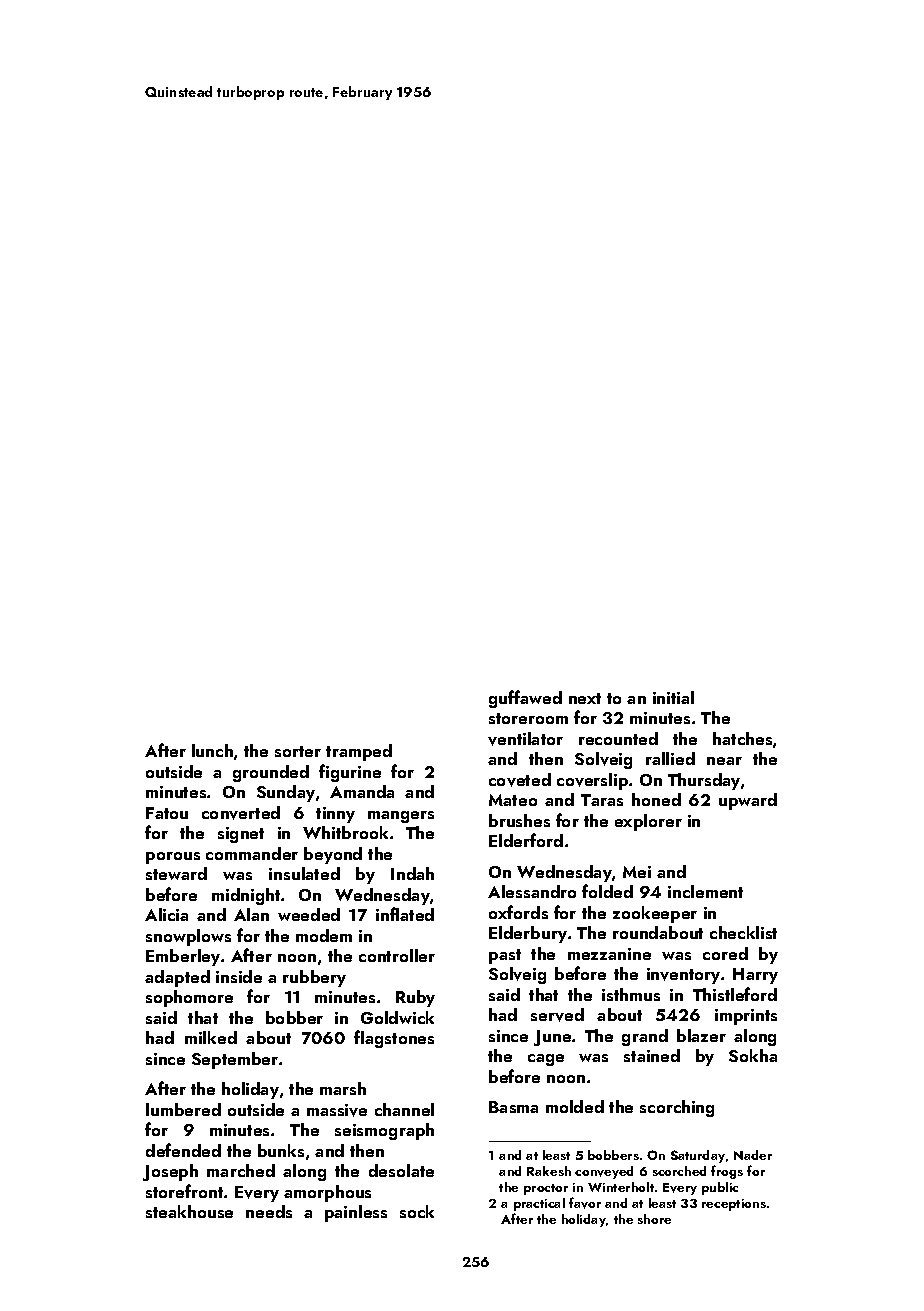 The height and width of the image is (1311, 924). Describe the element at coordinates (189, 1211) in the image. I see `steakhouse` at that location.
